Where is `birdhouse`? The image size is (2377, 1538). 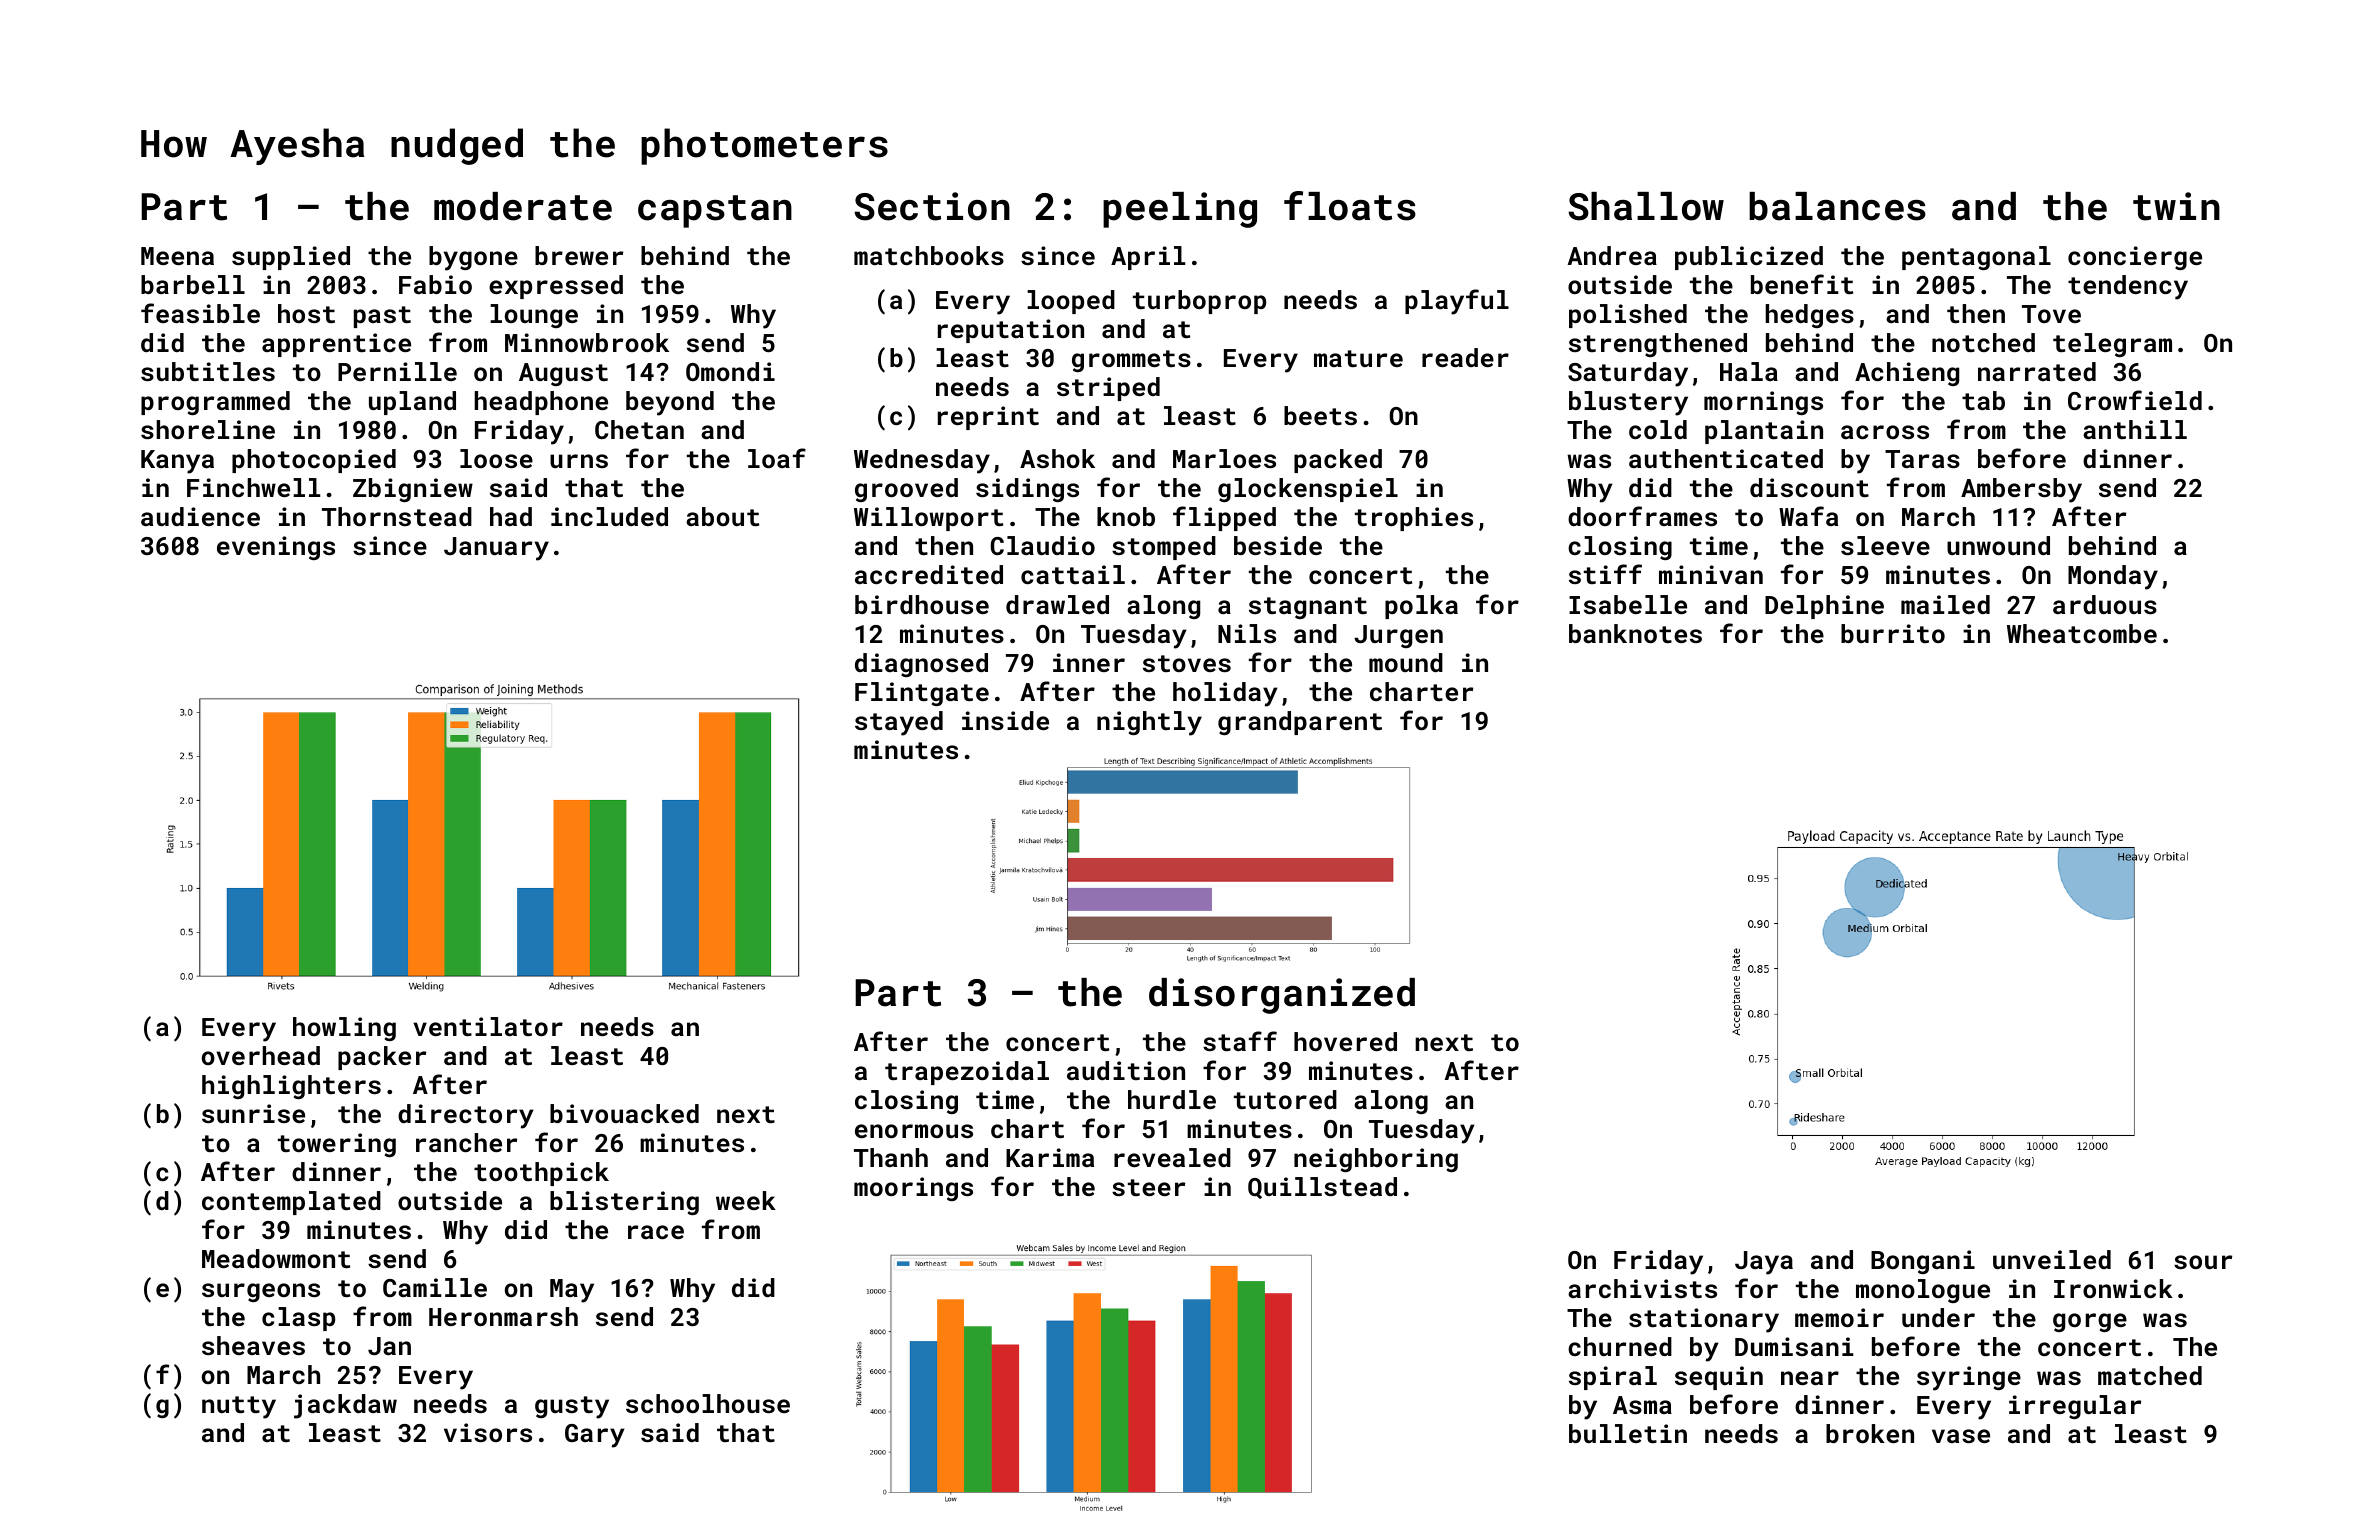 birdhouse is located at coordinates (922, 604).
